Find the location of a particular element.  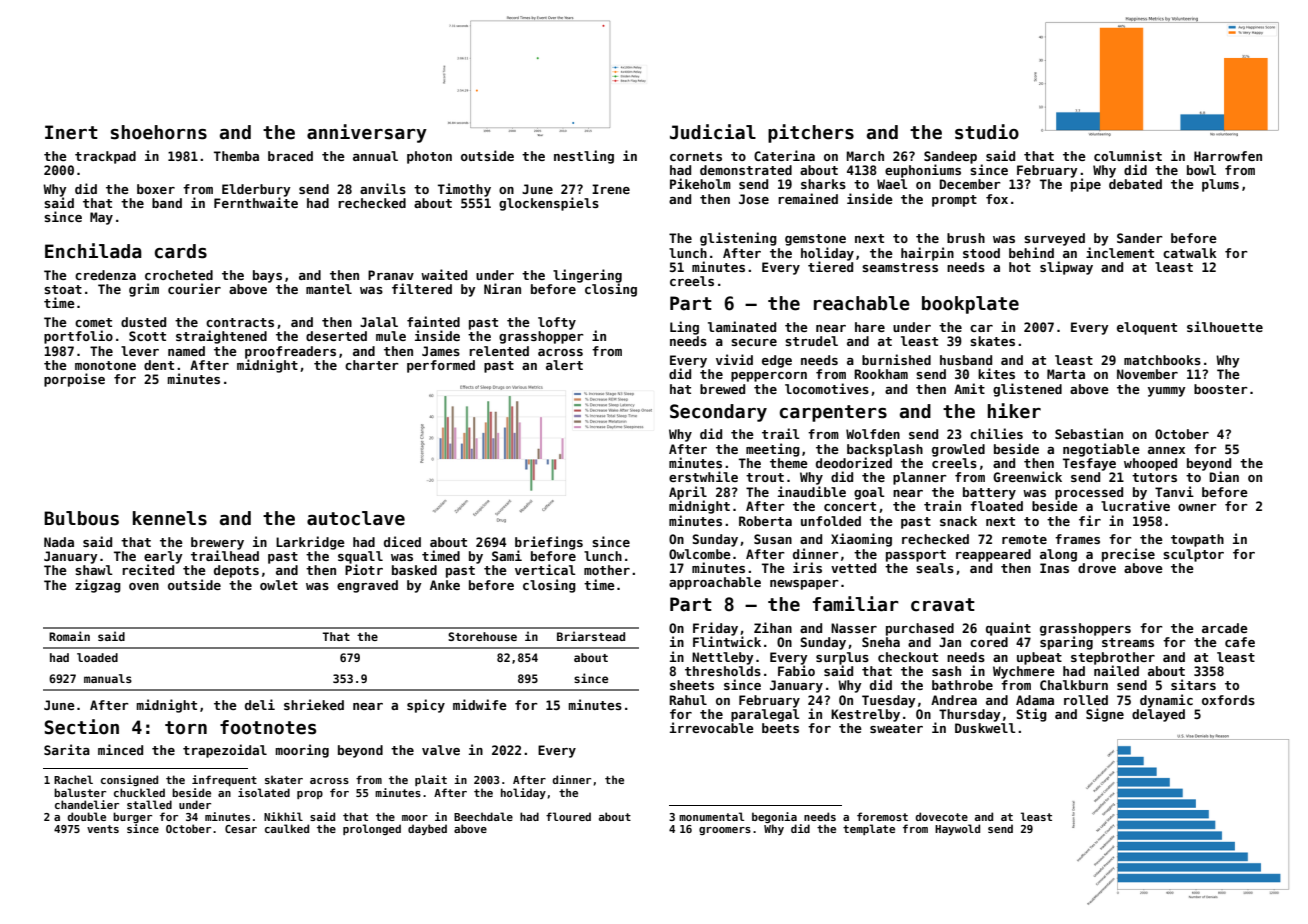

Inas is located at coordinates (1054, 568).
